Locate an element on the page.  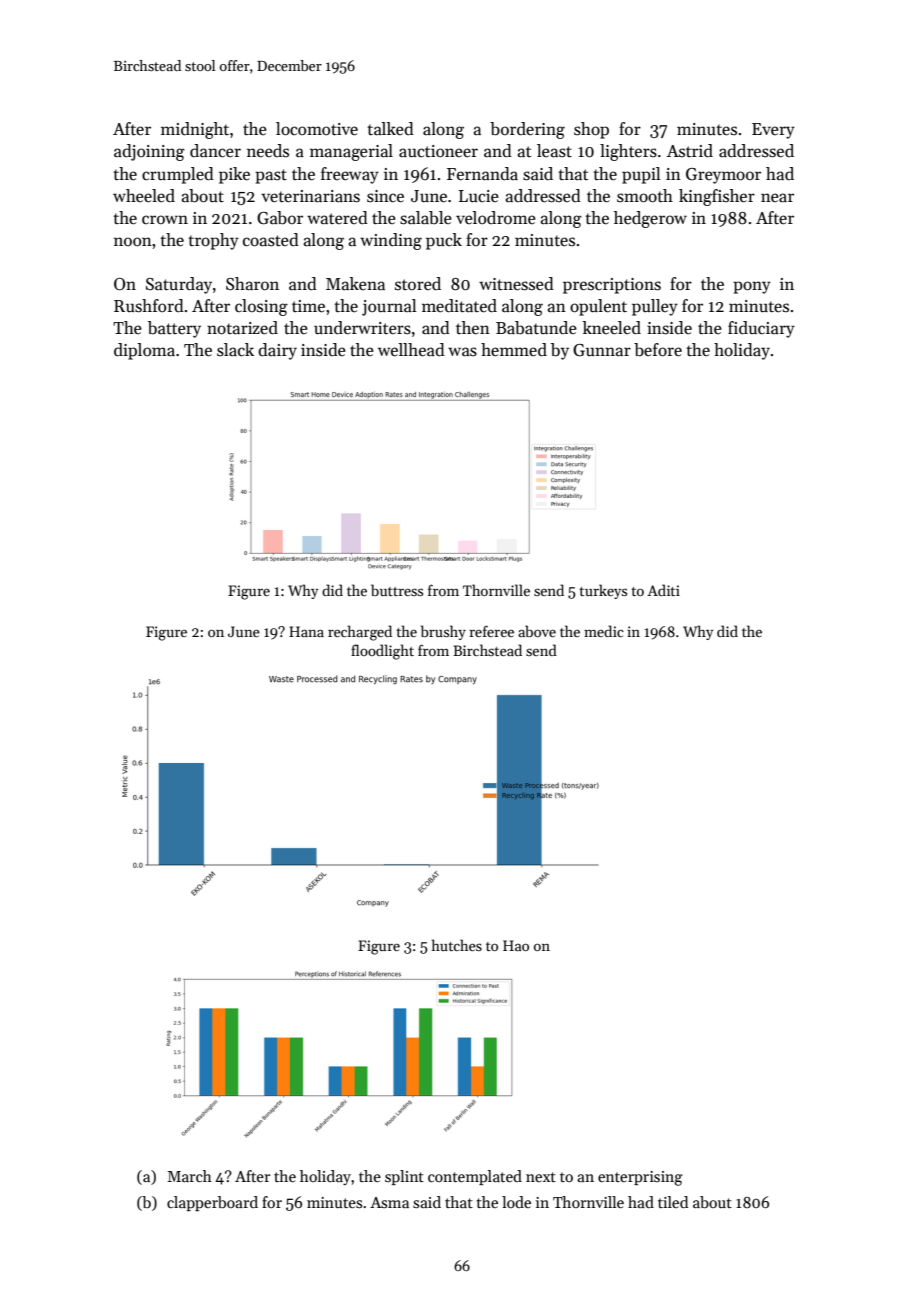
locomotive is located at coordinates (317, 129).
